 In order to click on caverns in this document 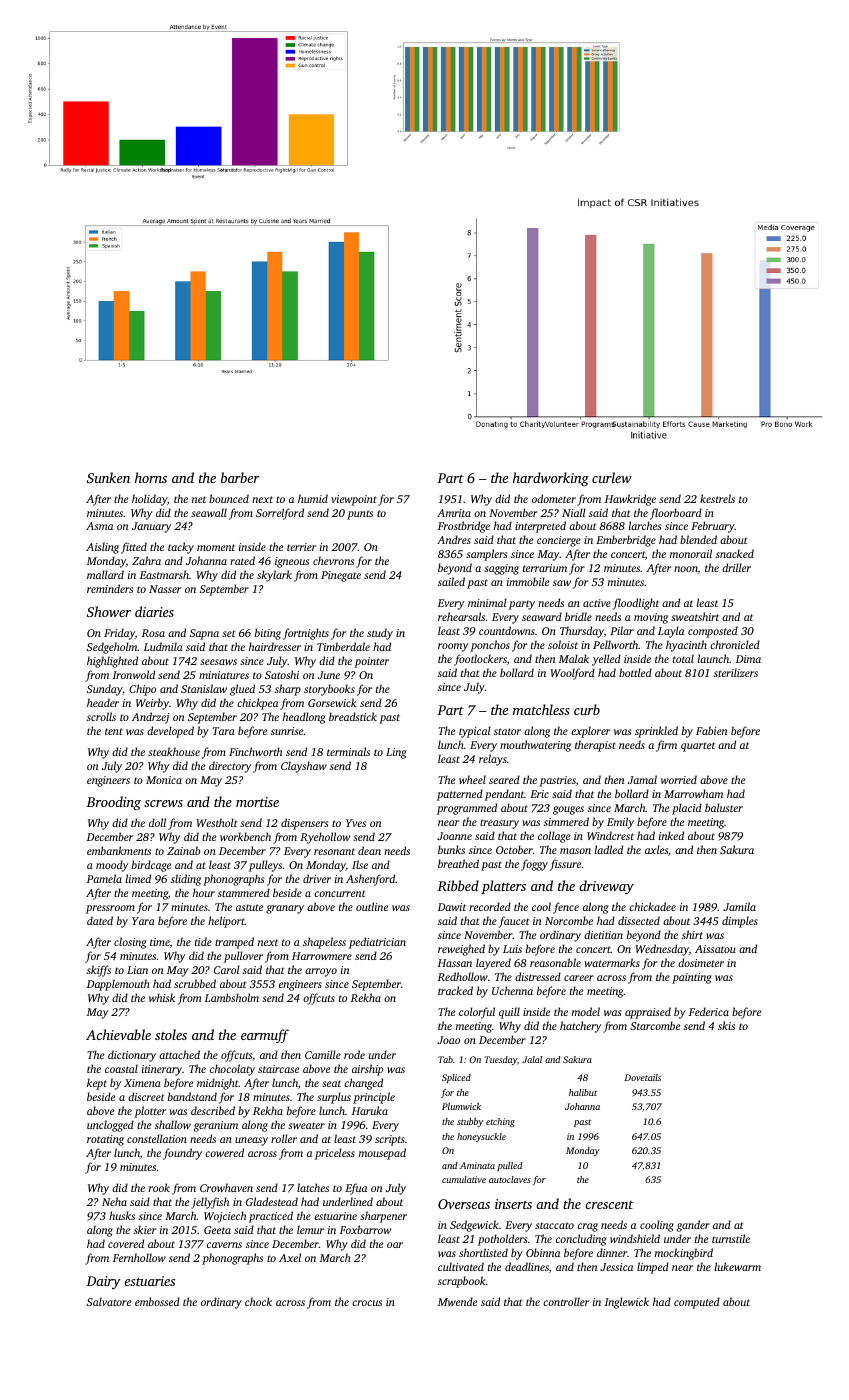, I will do `click(224, 1245)`.
